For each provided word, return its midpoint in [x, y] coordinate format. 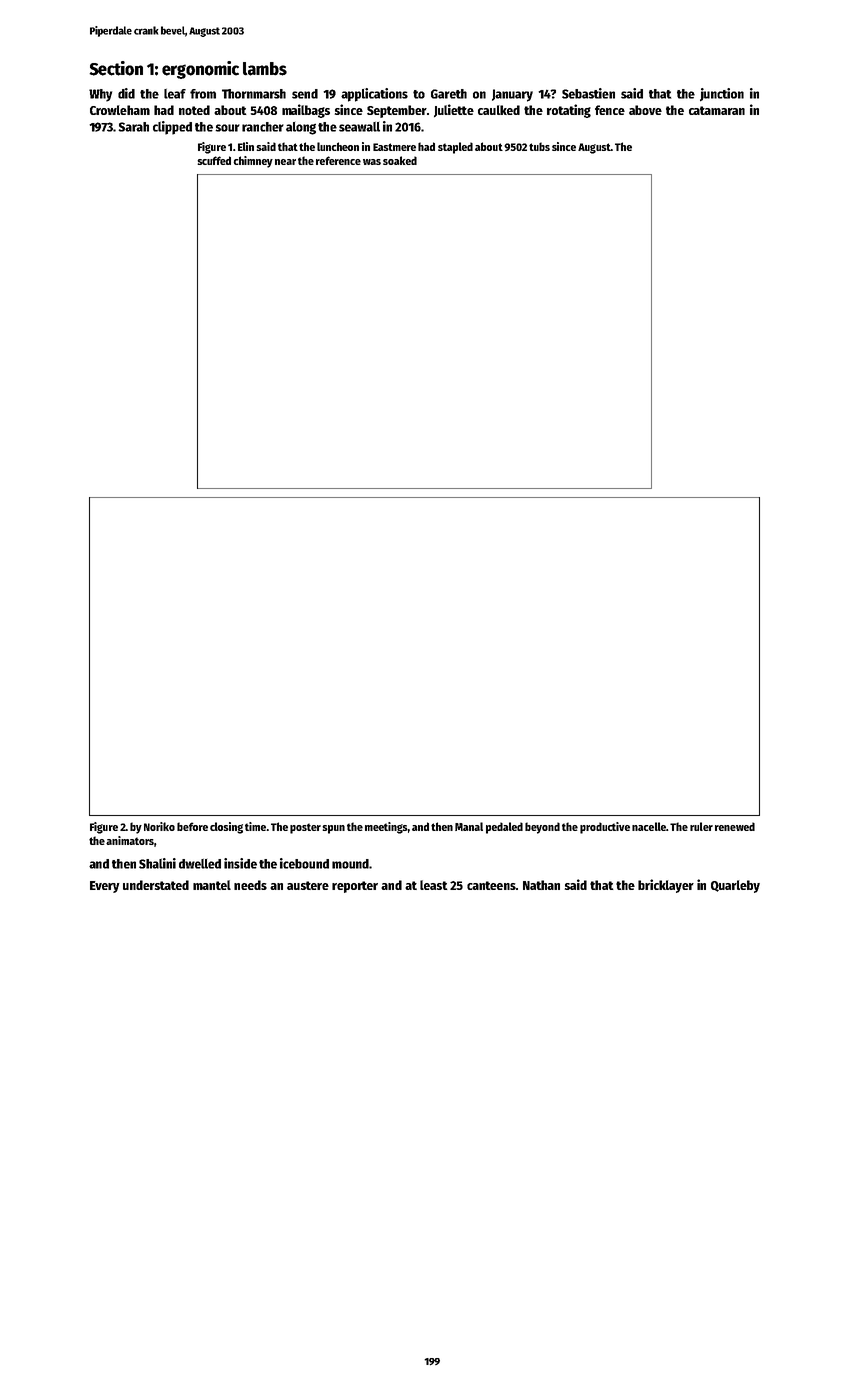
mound [350, 864]
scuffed [214, 160]
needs [250, 885]
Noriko [159, 826]
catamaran [717, 110]
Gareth [449, 94]
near [285, 162]
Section [116, 68]
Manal [469, 826]
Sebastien [588, 93]
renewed [735, 826]
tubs [539, 146]
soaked [400, 160]
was [372, 162]
